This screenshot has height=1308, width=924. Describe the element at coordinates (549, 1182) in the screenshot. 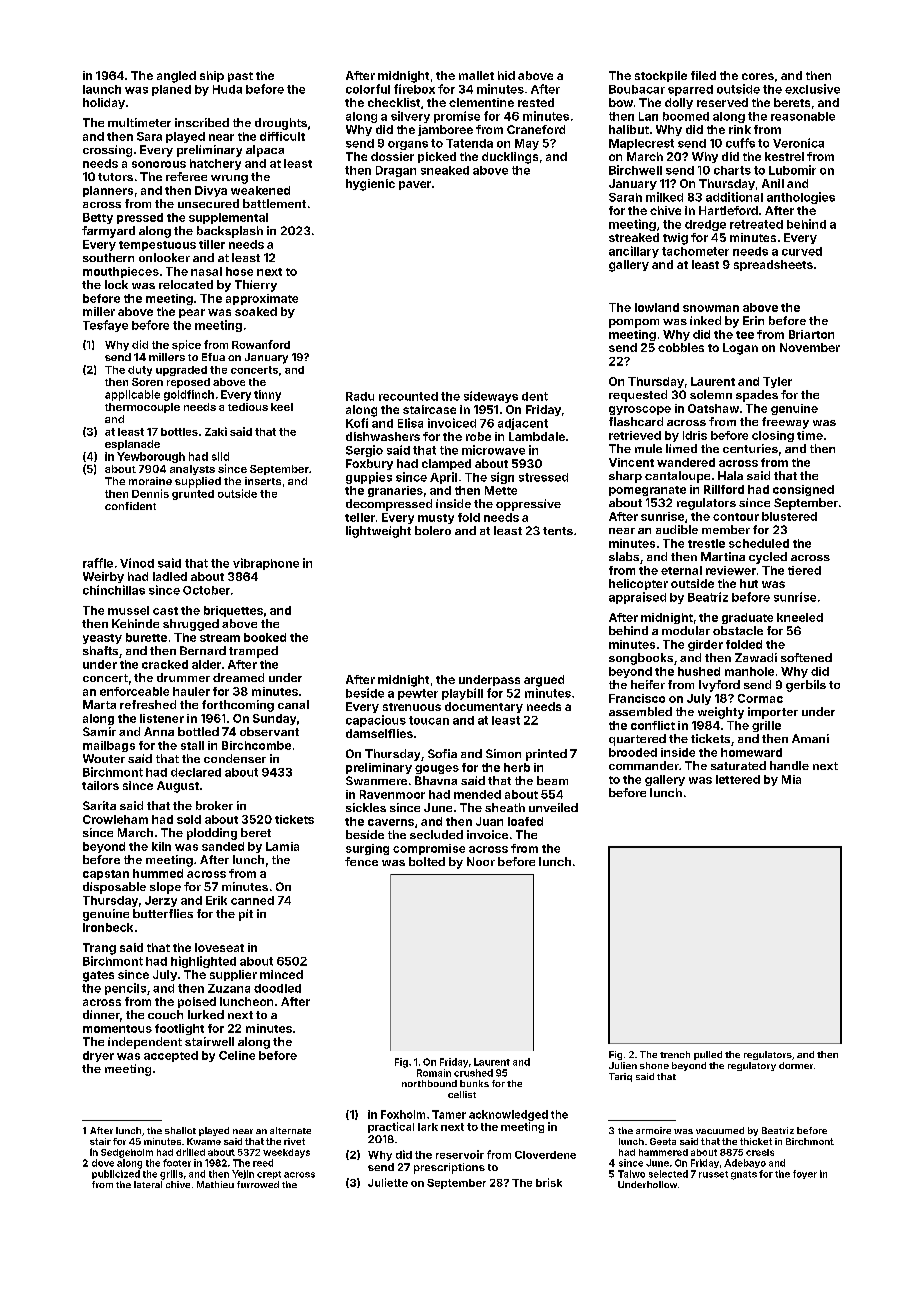

I see `brisk` at that location.
